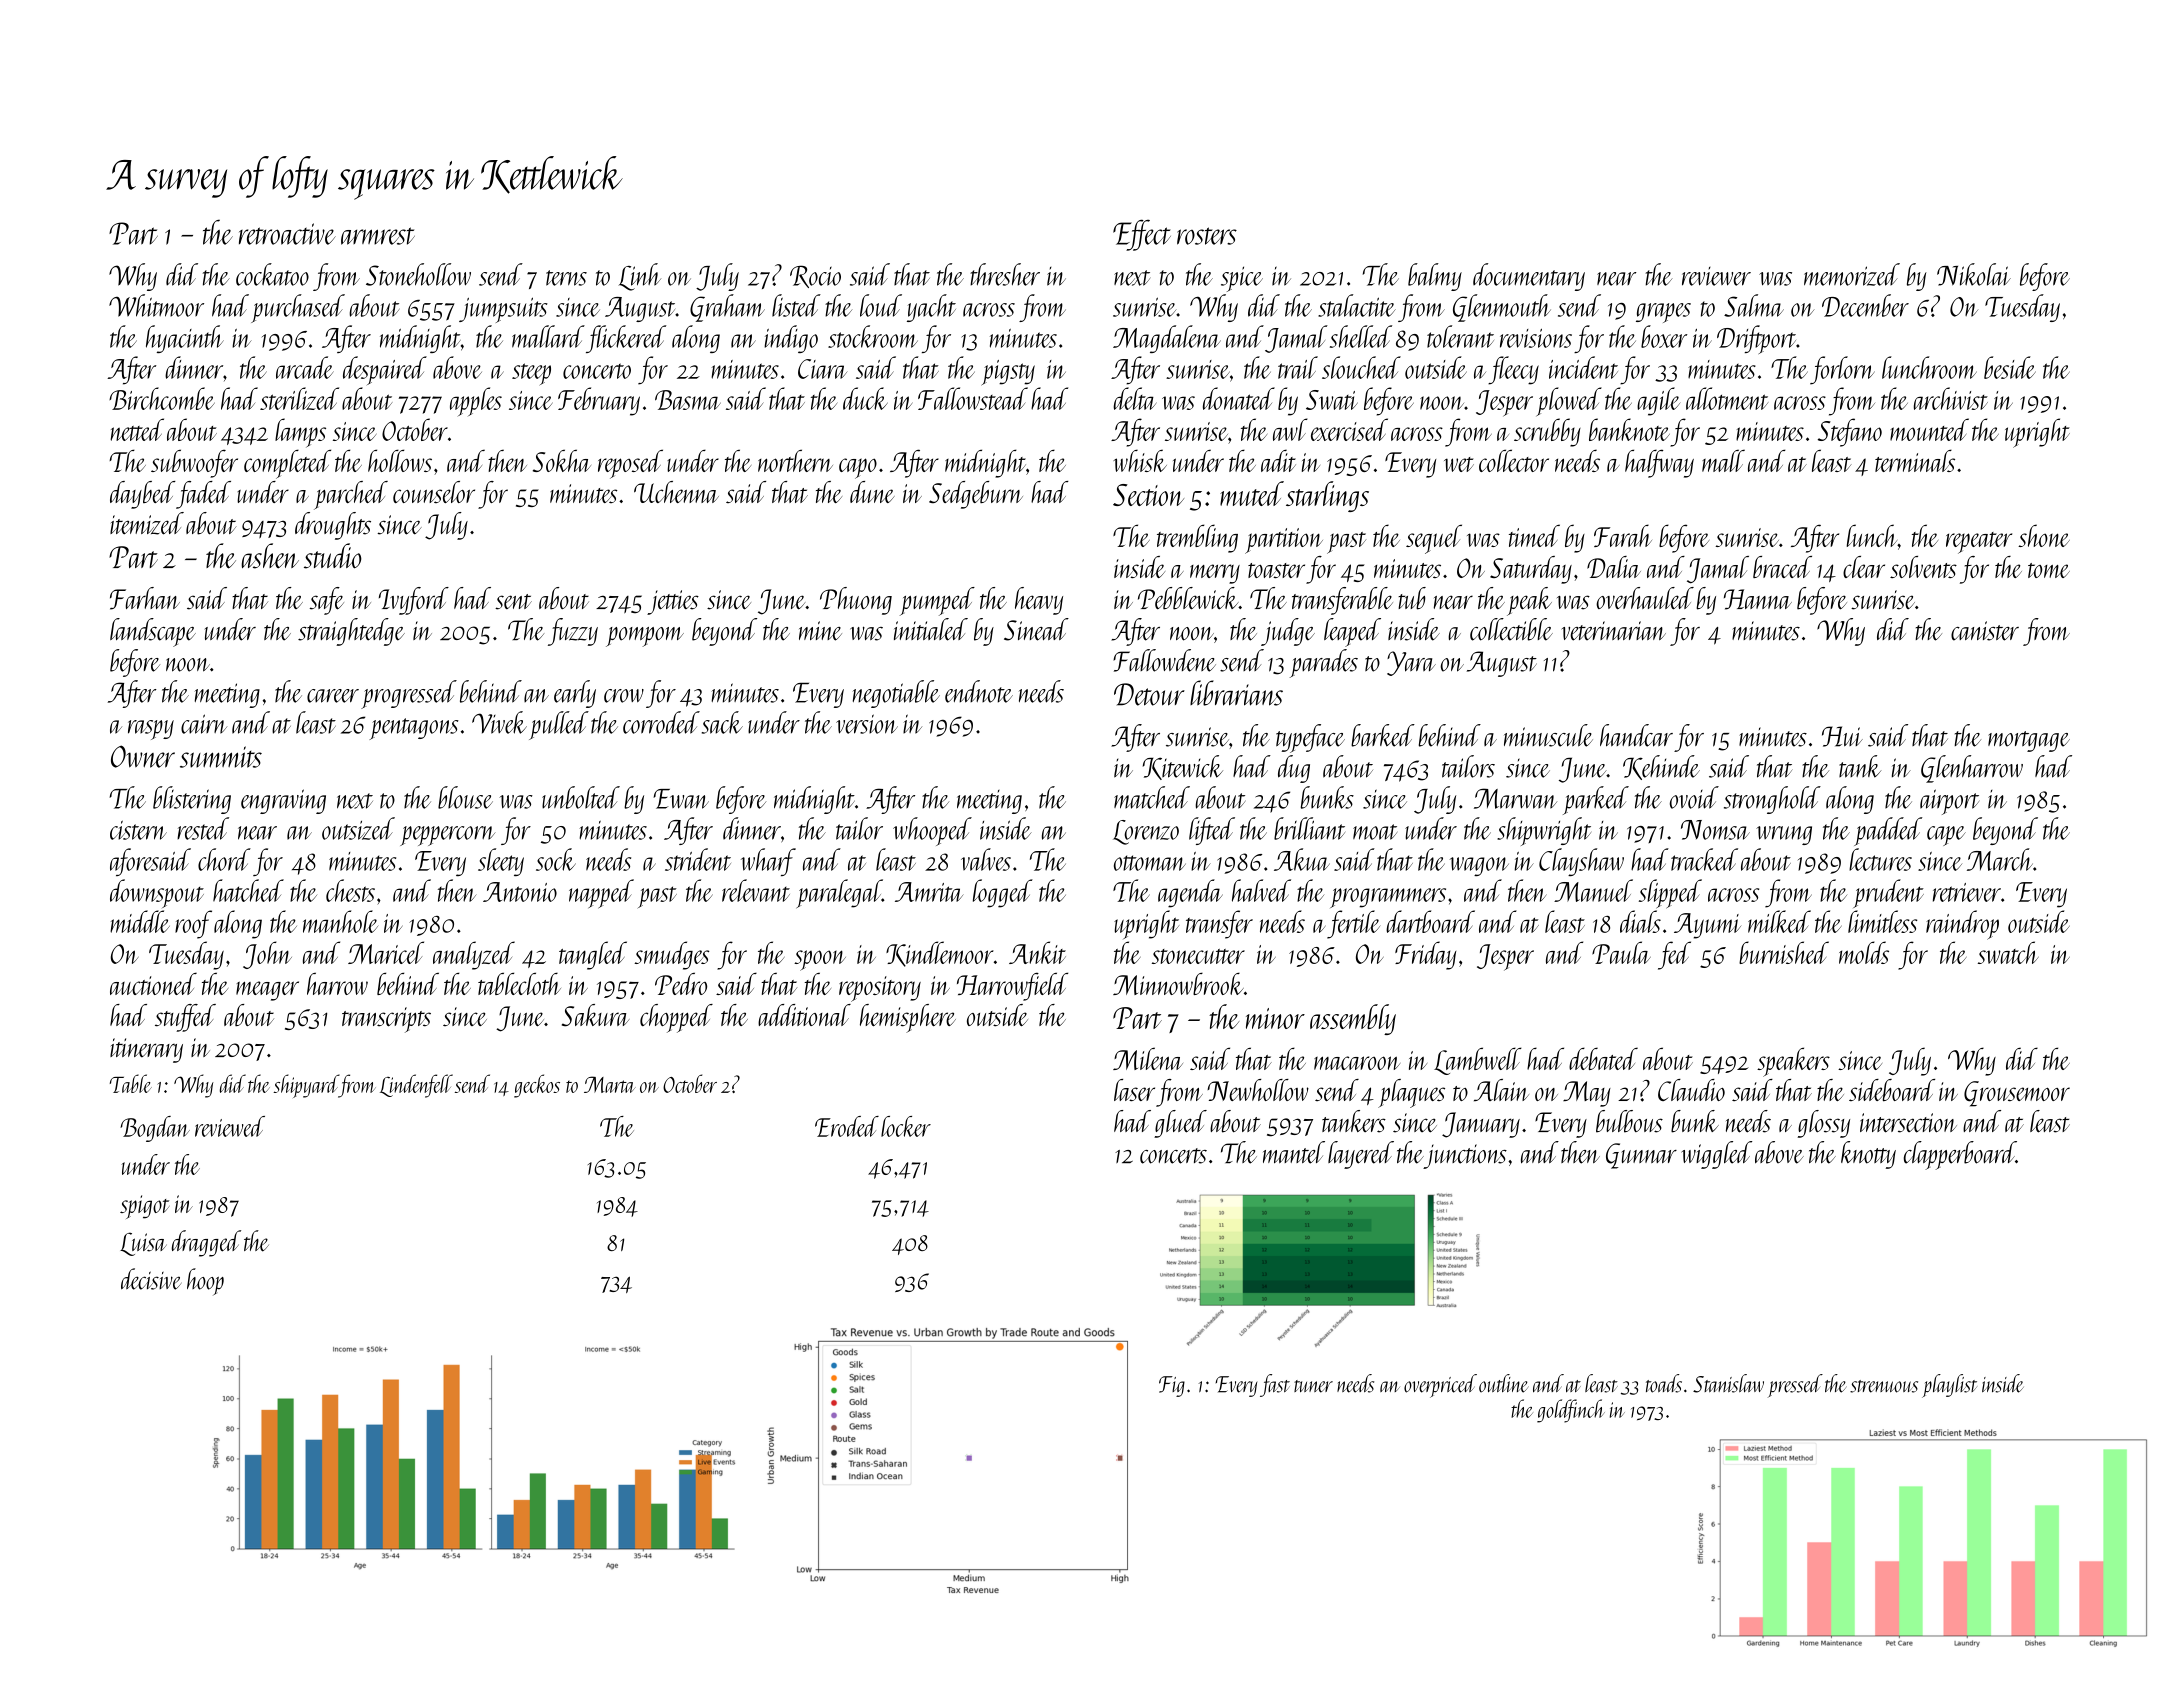  Describe the element at coordinates (1529, 277) in the screenshot. I see `documentary` at that location.
